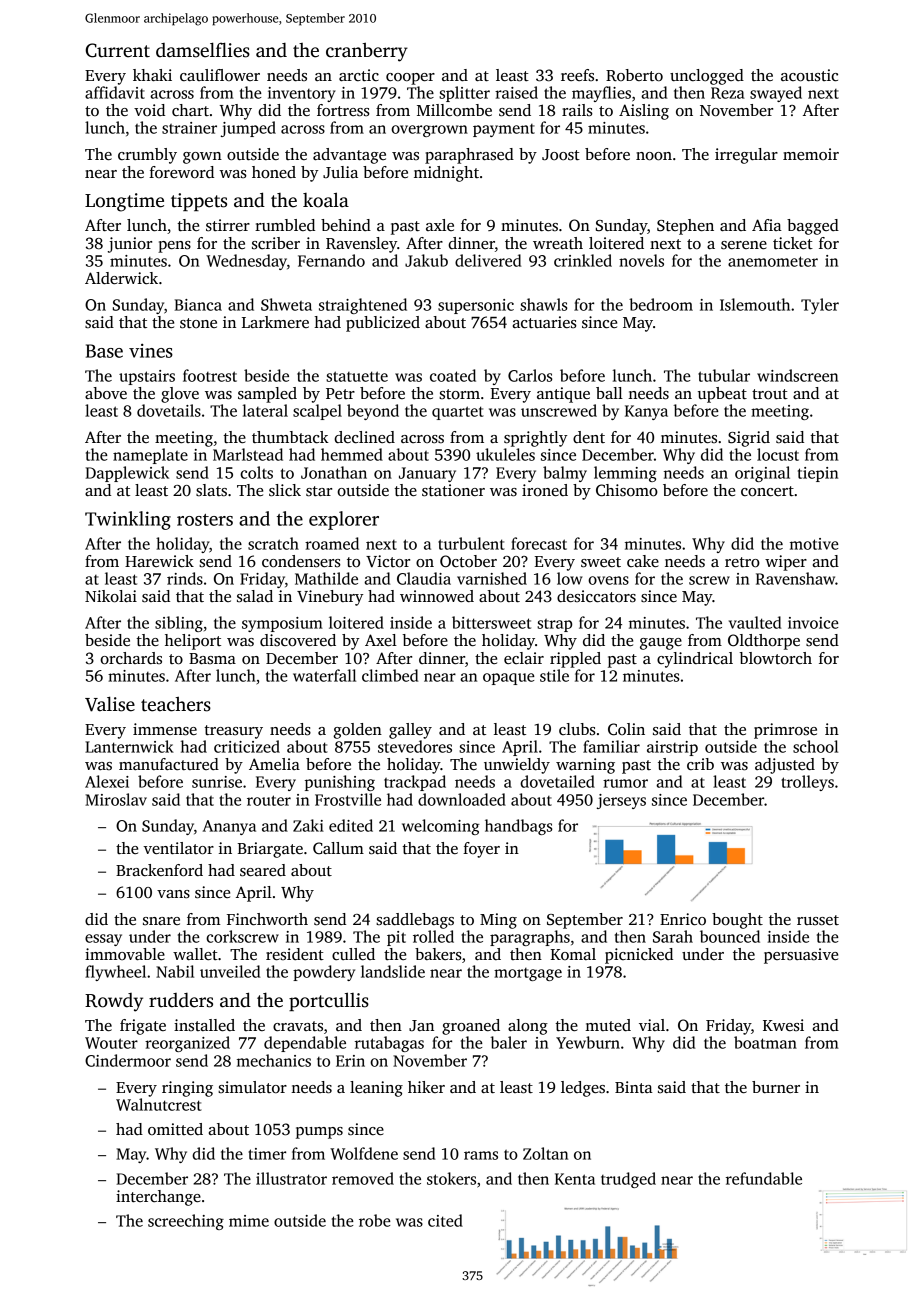 The height and width of the image is (1308, 924). I want to click on antique, so click(563, 395).
